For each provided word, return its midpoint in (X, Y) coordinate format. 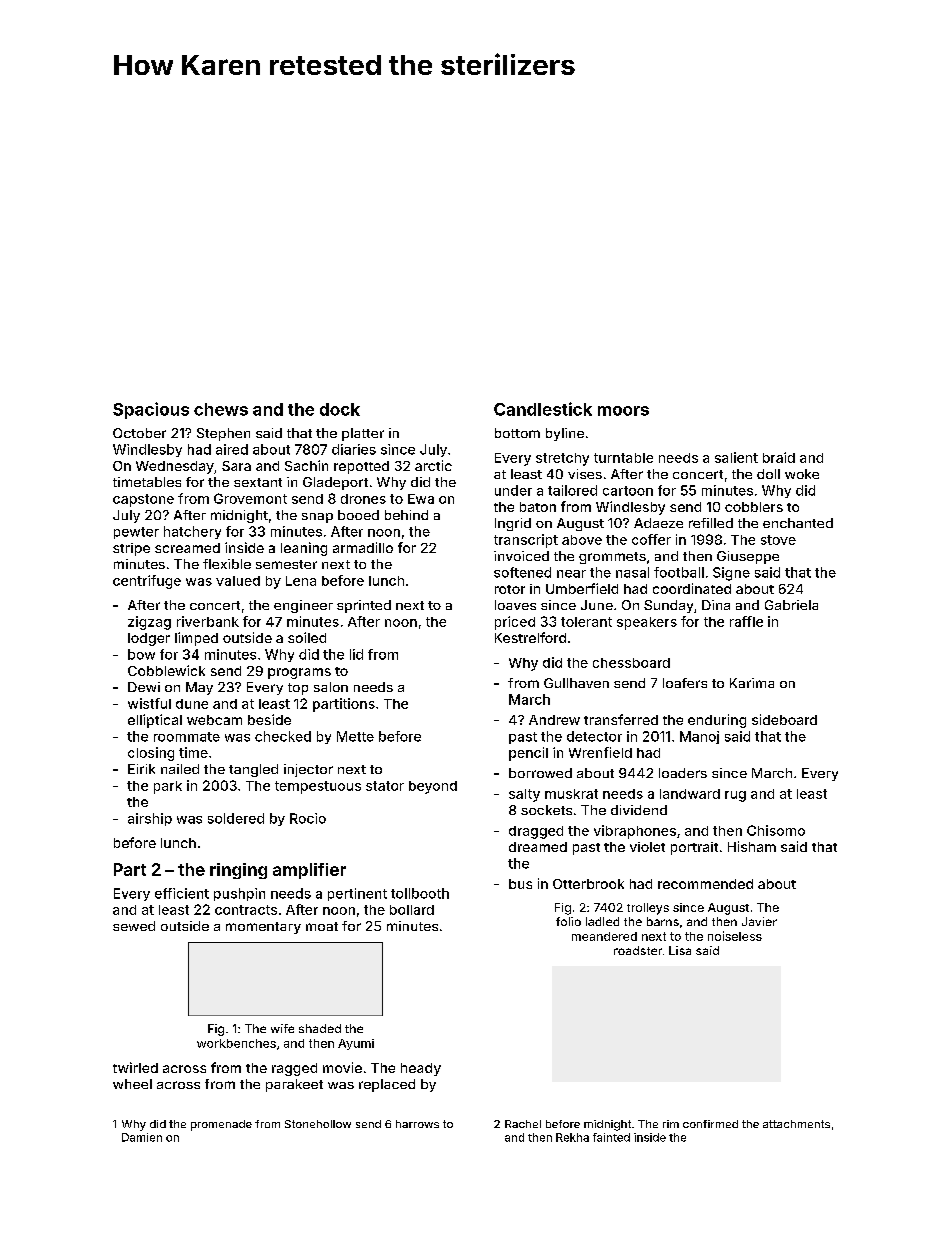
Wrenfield (600, 752)
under (513, 490)
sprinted (364, 606)
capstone (143, 500)
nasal (632, 572)
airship (150, 819)
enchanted (798, 523)
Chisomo (776, 830)
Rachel (523, 1124)
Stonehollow (318, 1124)
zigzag (149, 623)
